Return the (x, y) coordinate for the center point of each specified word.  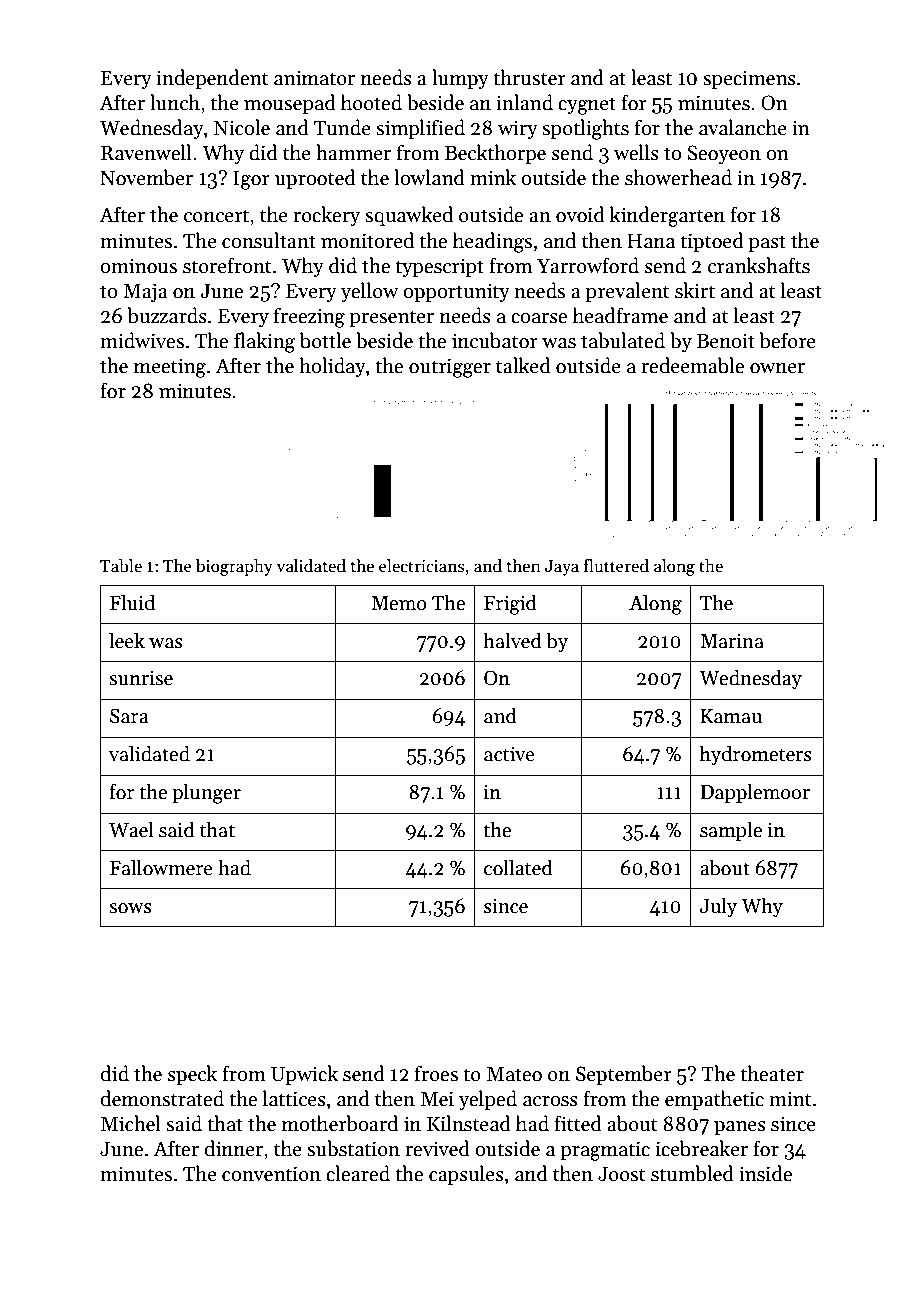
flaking (264, 342)
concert (216, 216)
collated (518, 867)
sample (731, 831)
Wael (131, 829)
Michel (131, 1123)
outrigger (450, 368)
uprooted (315, 179)
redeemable (692, 365)
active (509, 754)
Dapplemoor (755, 793)
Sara (129, 716)
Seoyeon (724, 154)
